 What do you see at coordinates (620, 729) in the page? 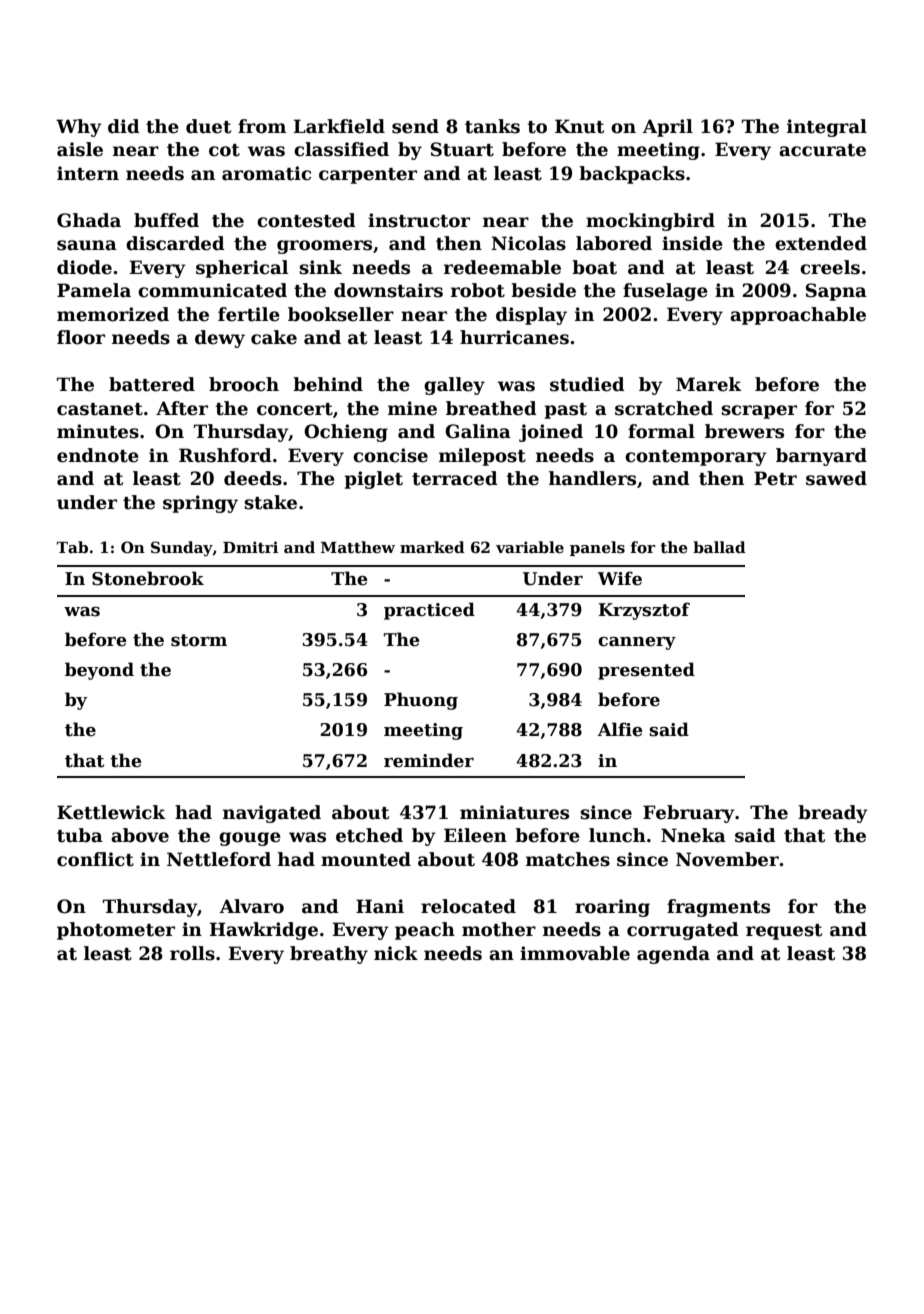
I see `Alfie` at bounding box center [620, 729].
